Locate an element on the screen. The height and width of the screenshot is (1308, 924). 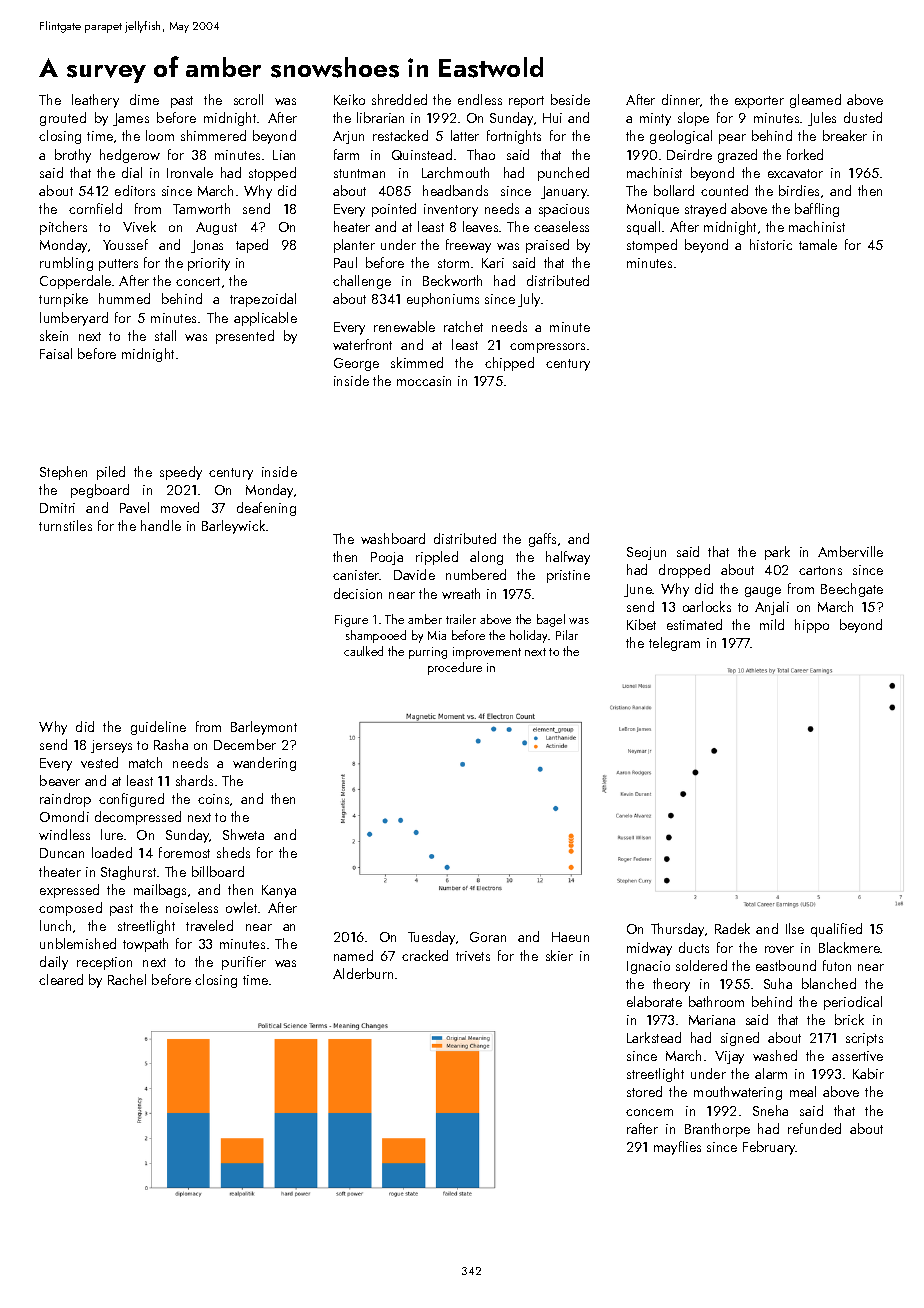
Rachel is located at coordinates (127, 979).
